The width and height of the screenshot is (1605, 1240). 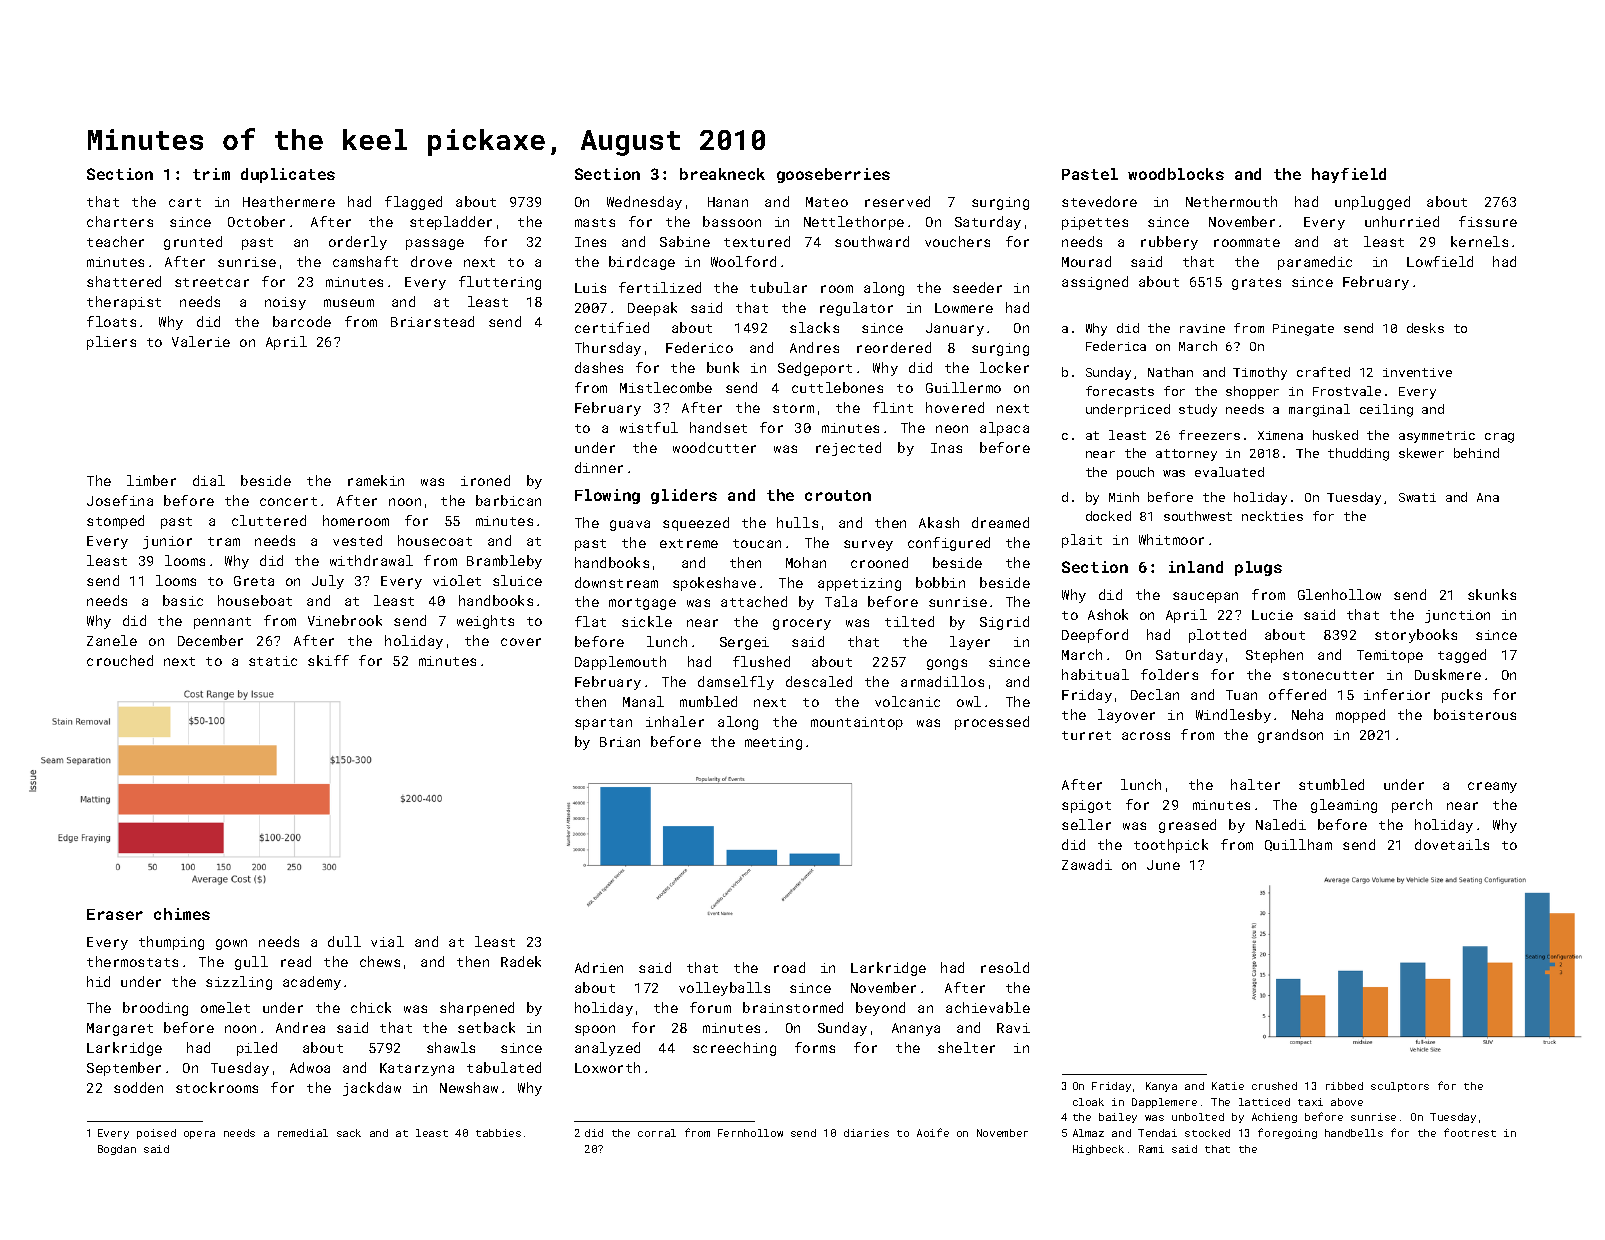 What do you see at coordinates (620, 663) in the screenshot?
I see `Dapplemouth` at bounding box center [620, 663].
